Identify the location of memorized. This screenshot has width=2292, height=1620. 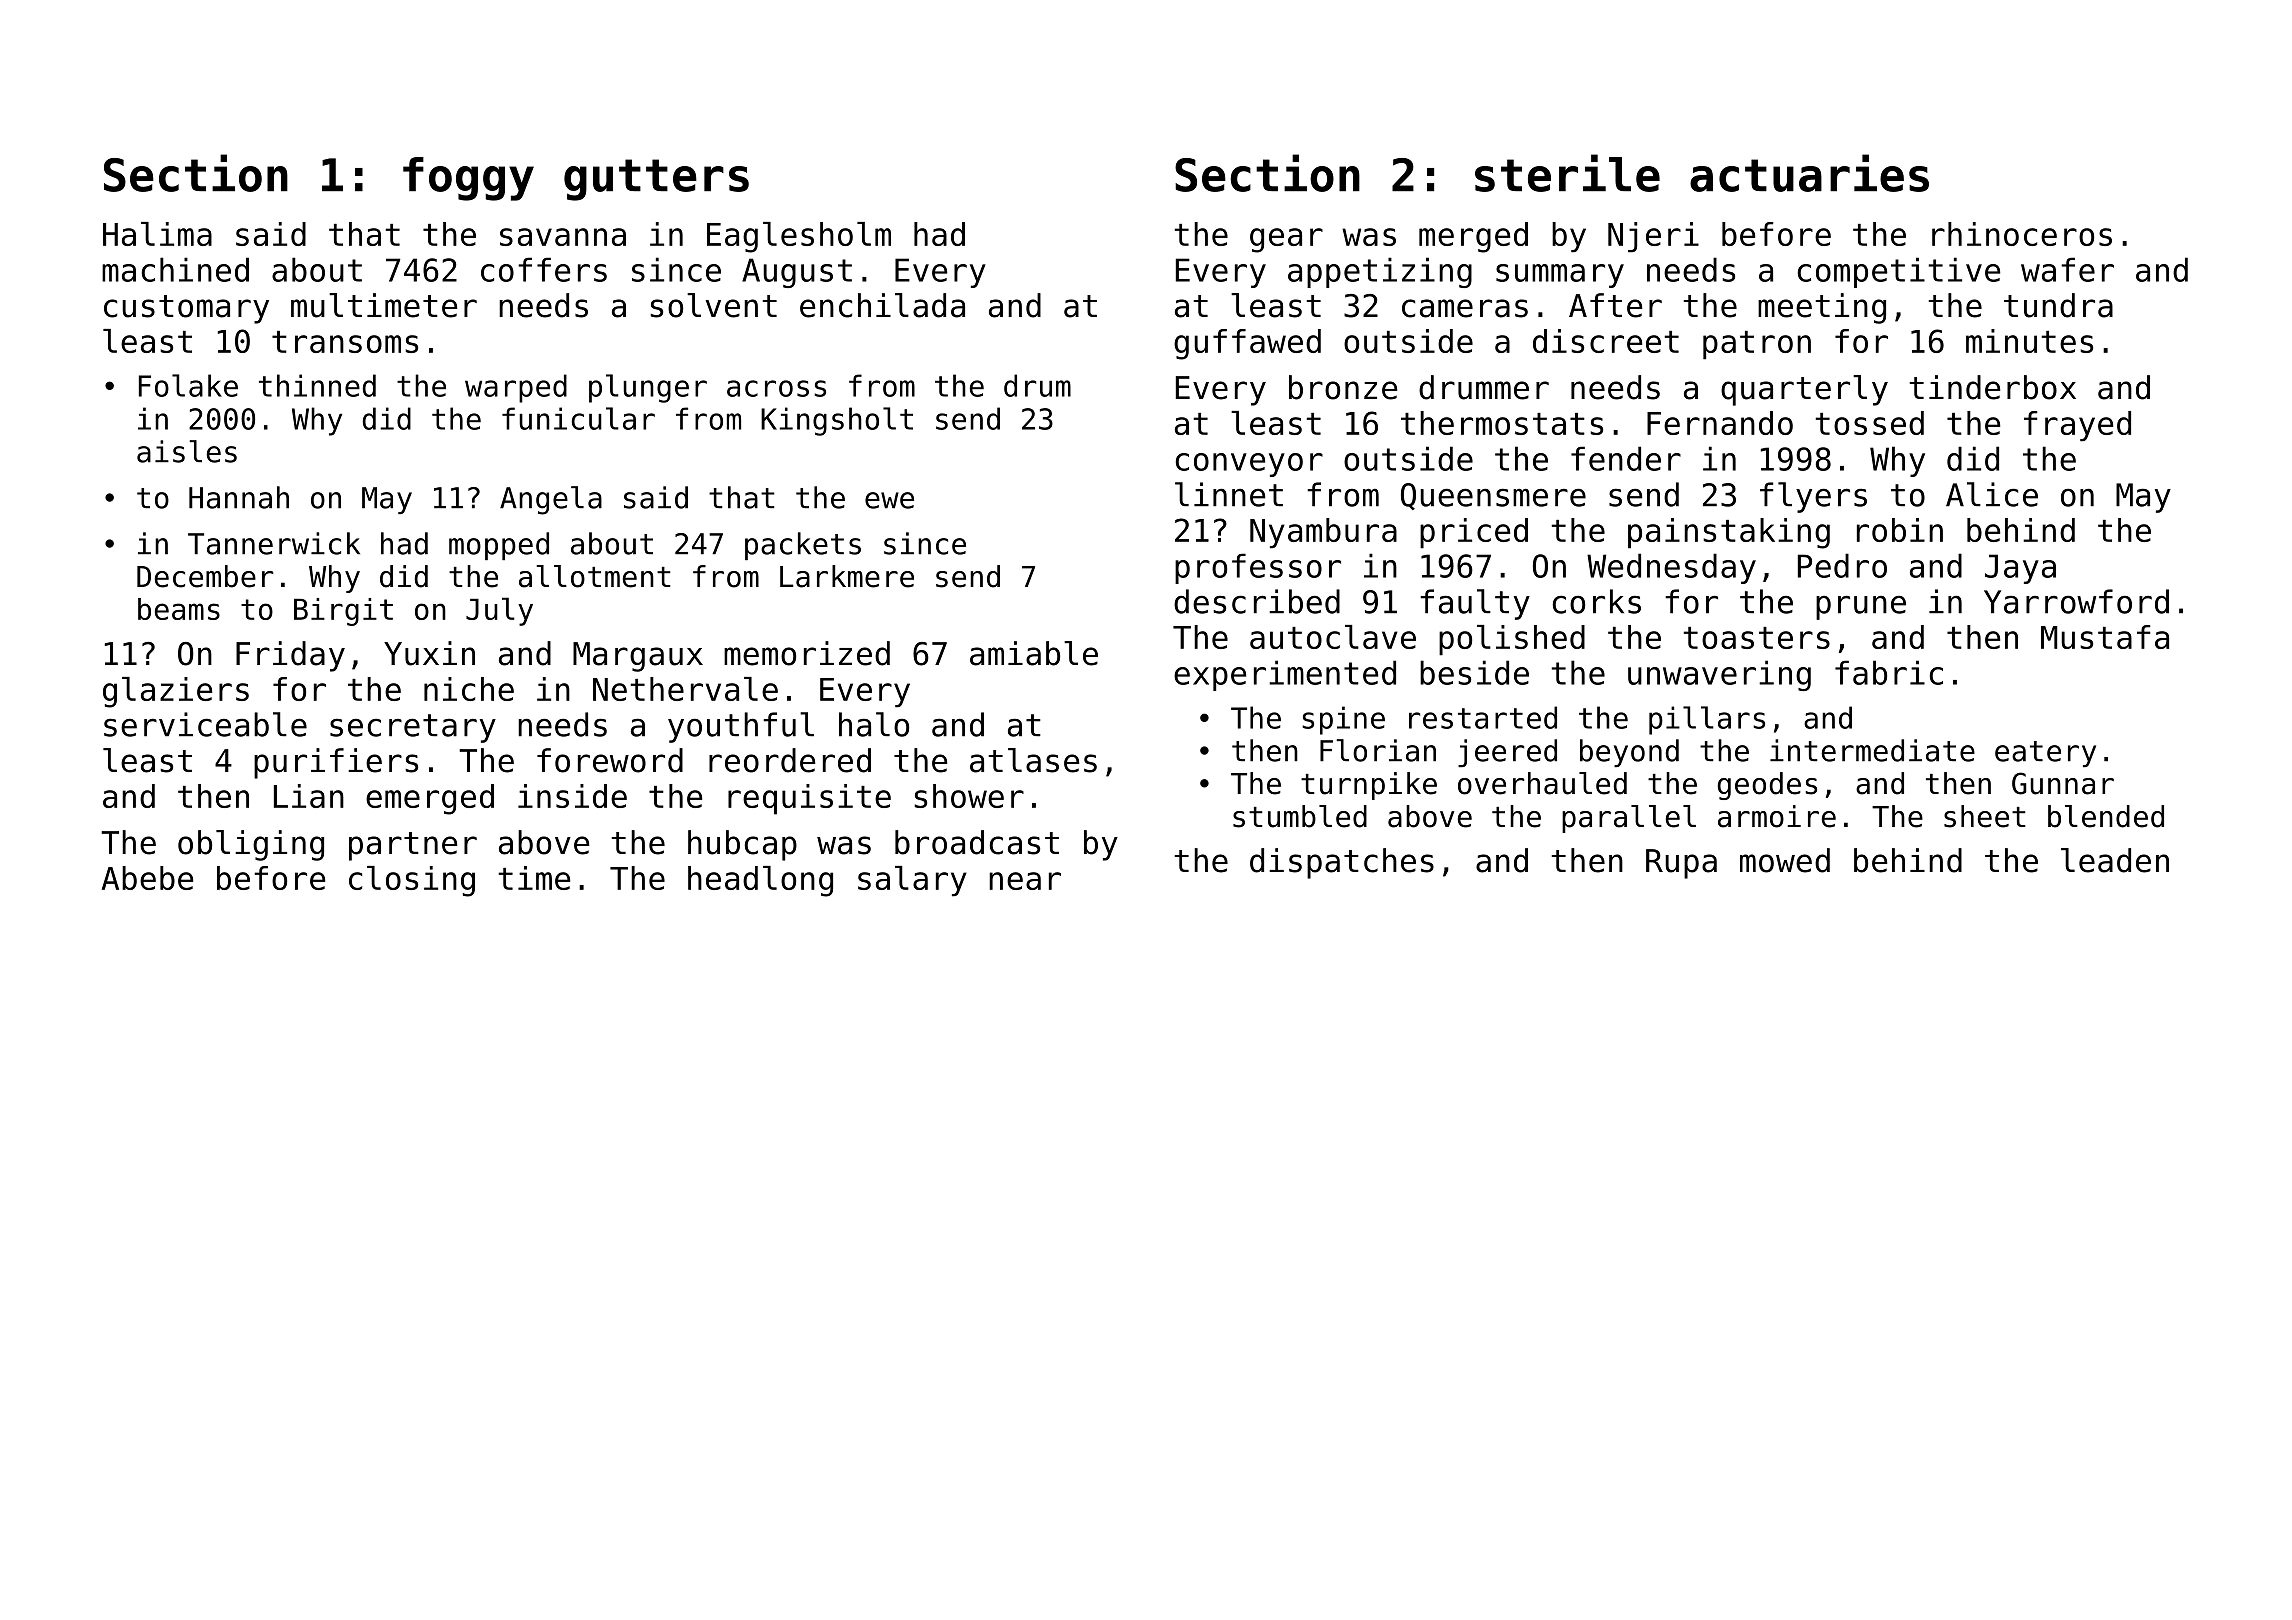
(807, 653).
